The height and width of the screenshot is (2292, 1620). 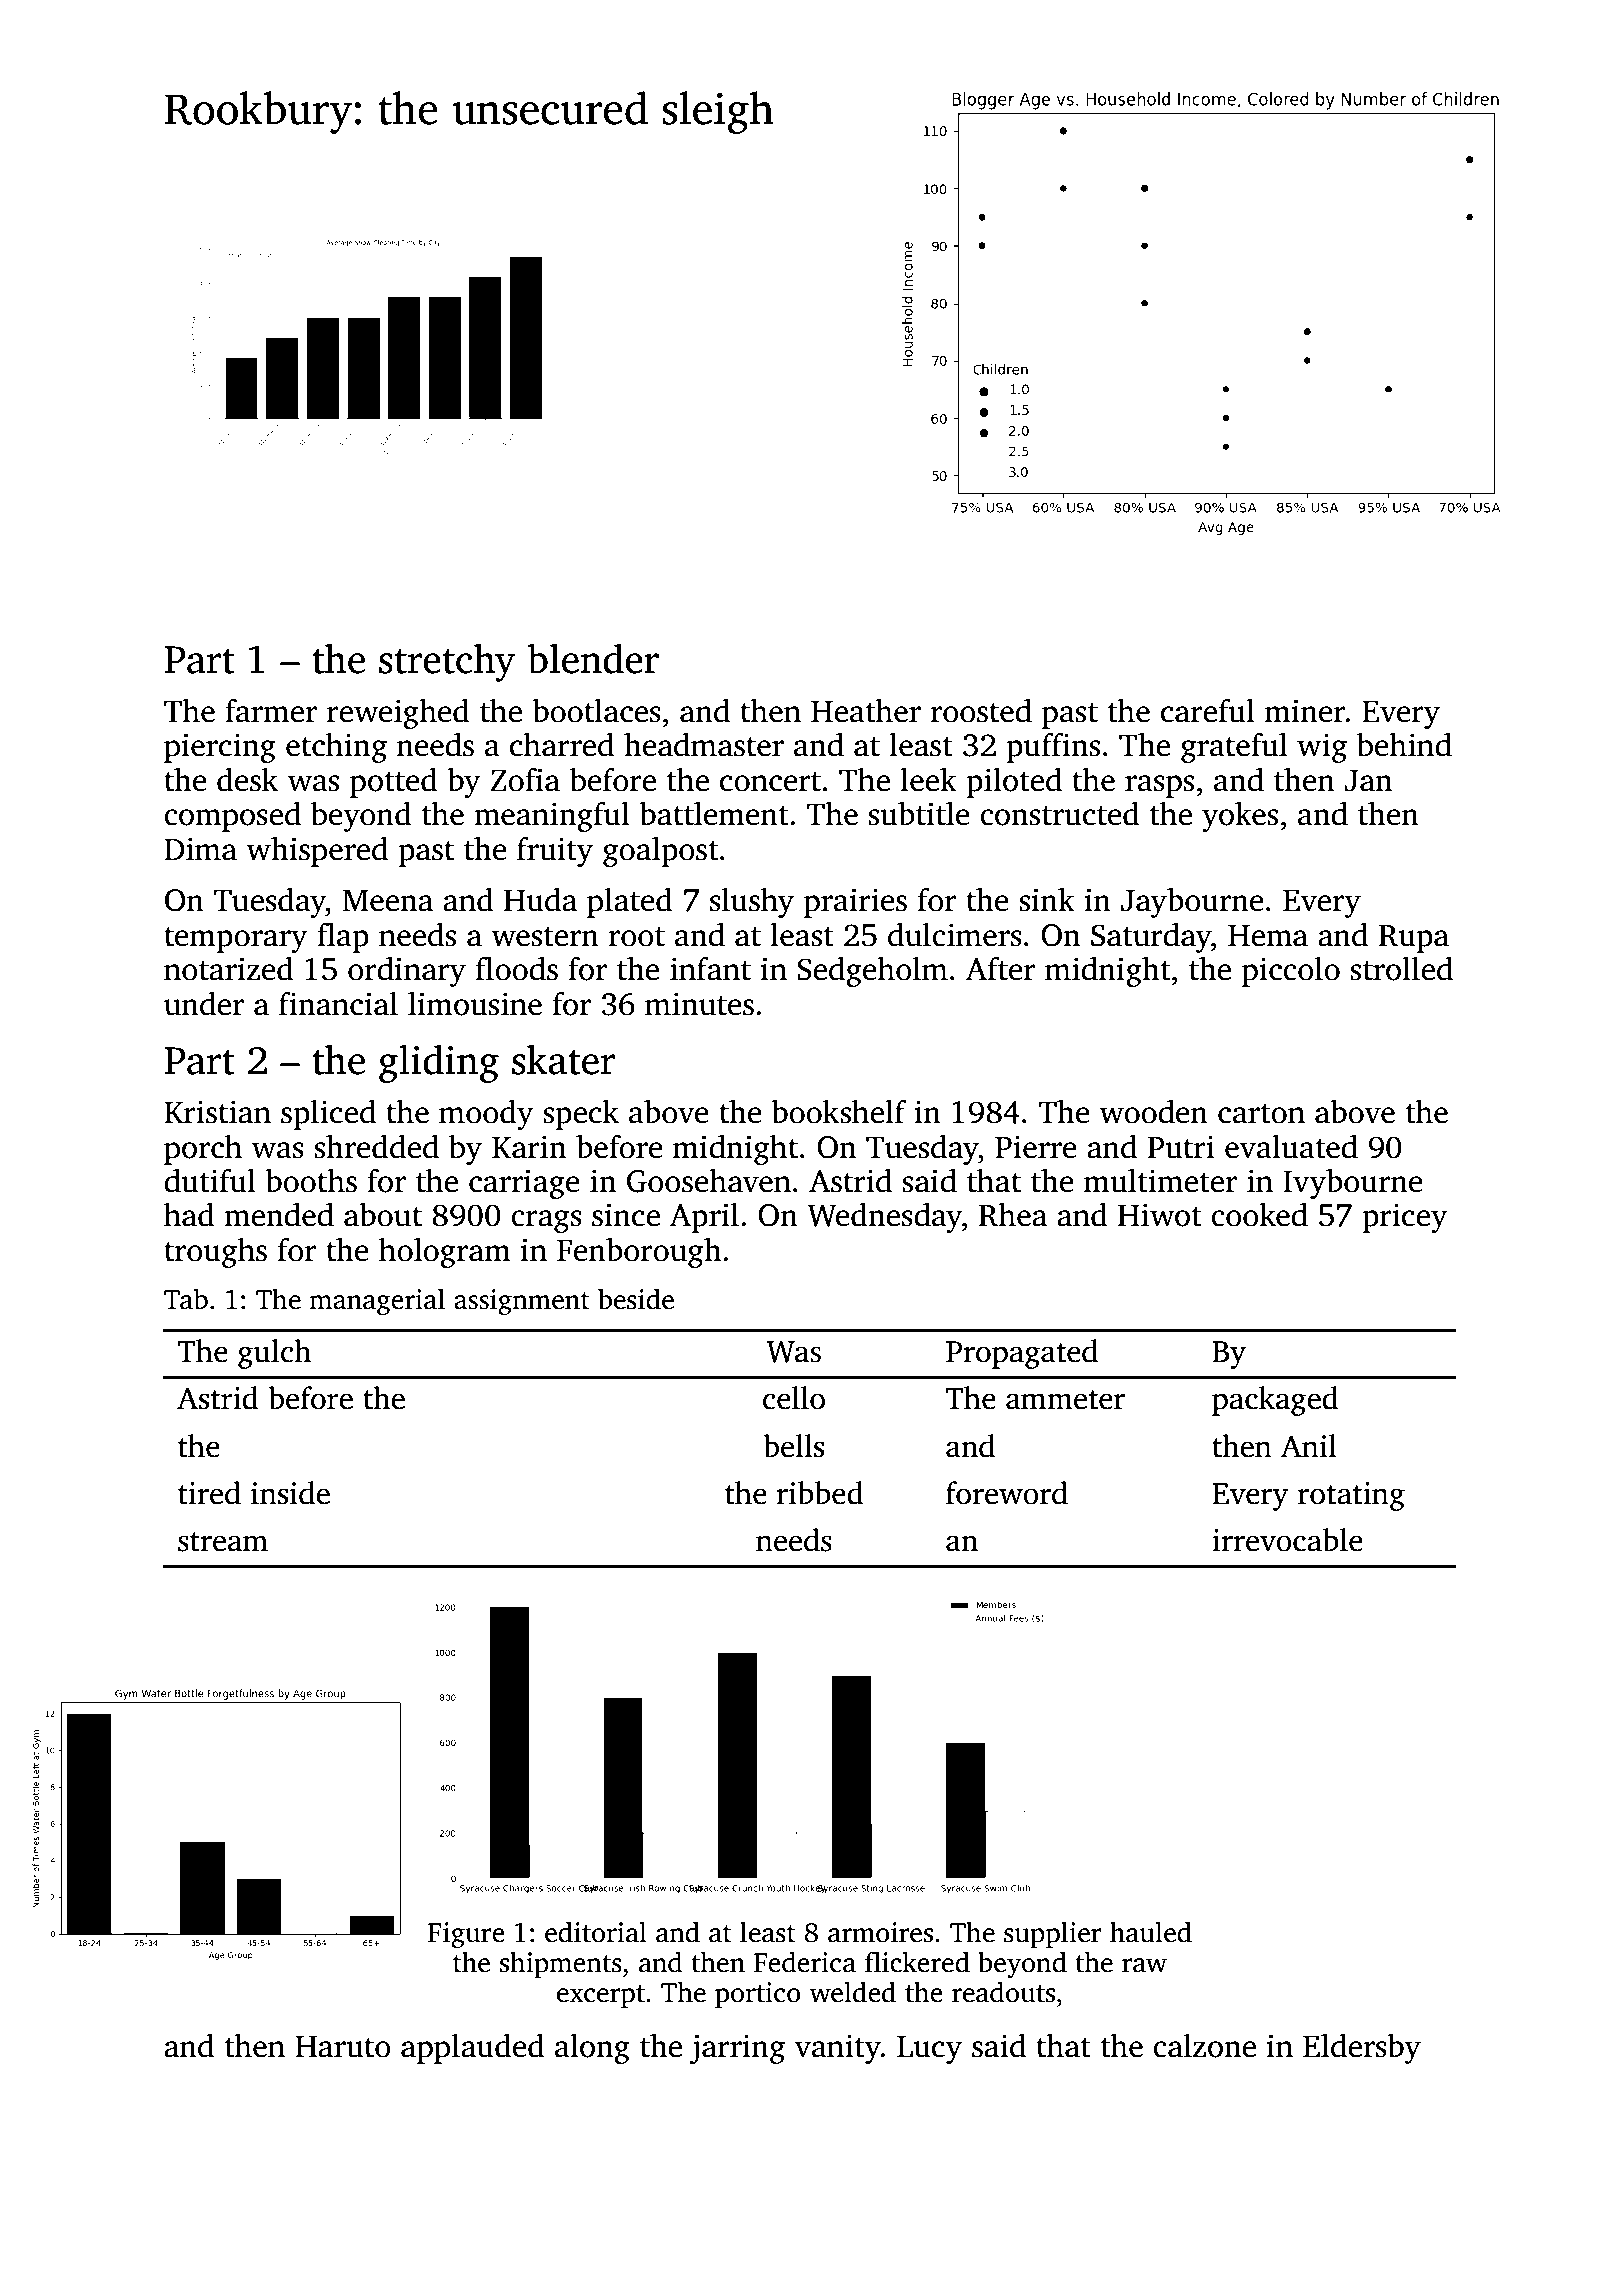 What do you see at coordinates (343, 2047) in the screenshot?
I see `Haruto` at bounding box center [343, 2047].
